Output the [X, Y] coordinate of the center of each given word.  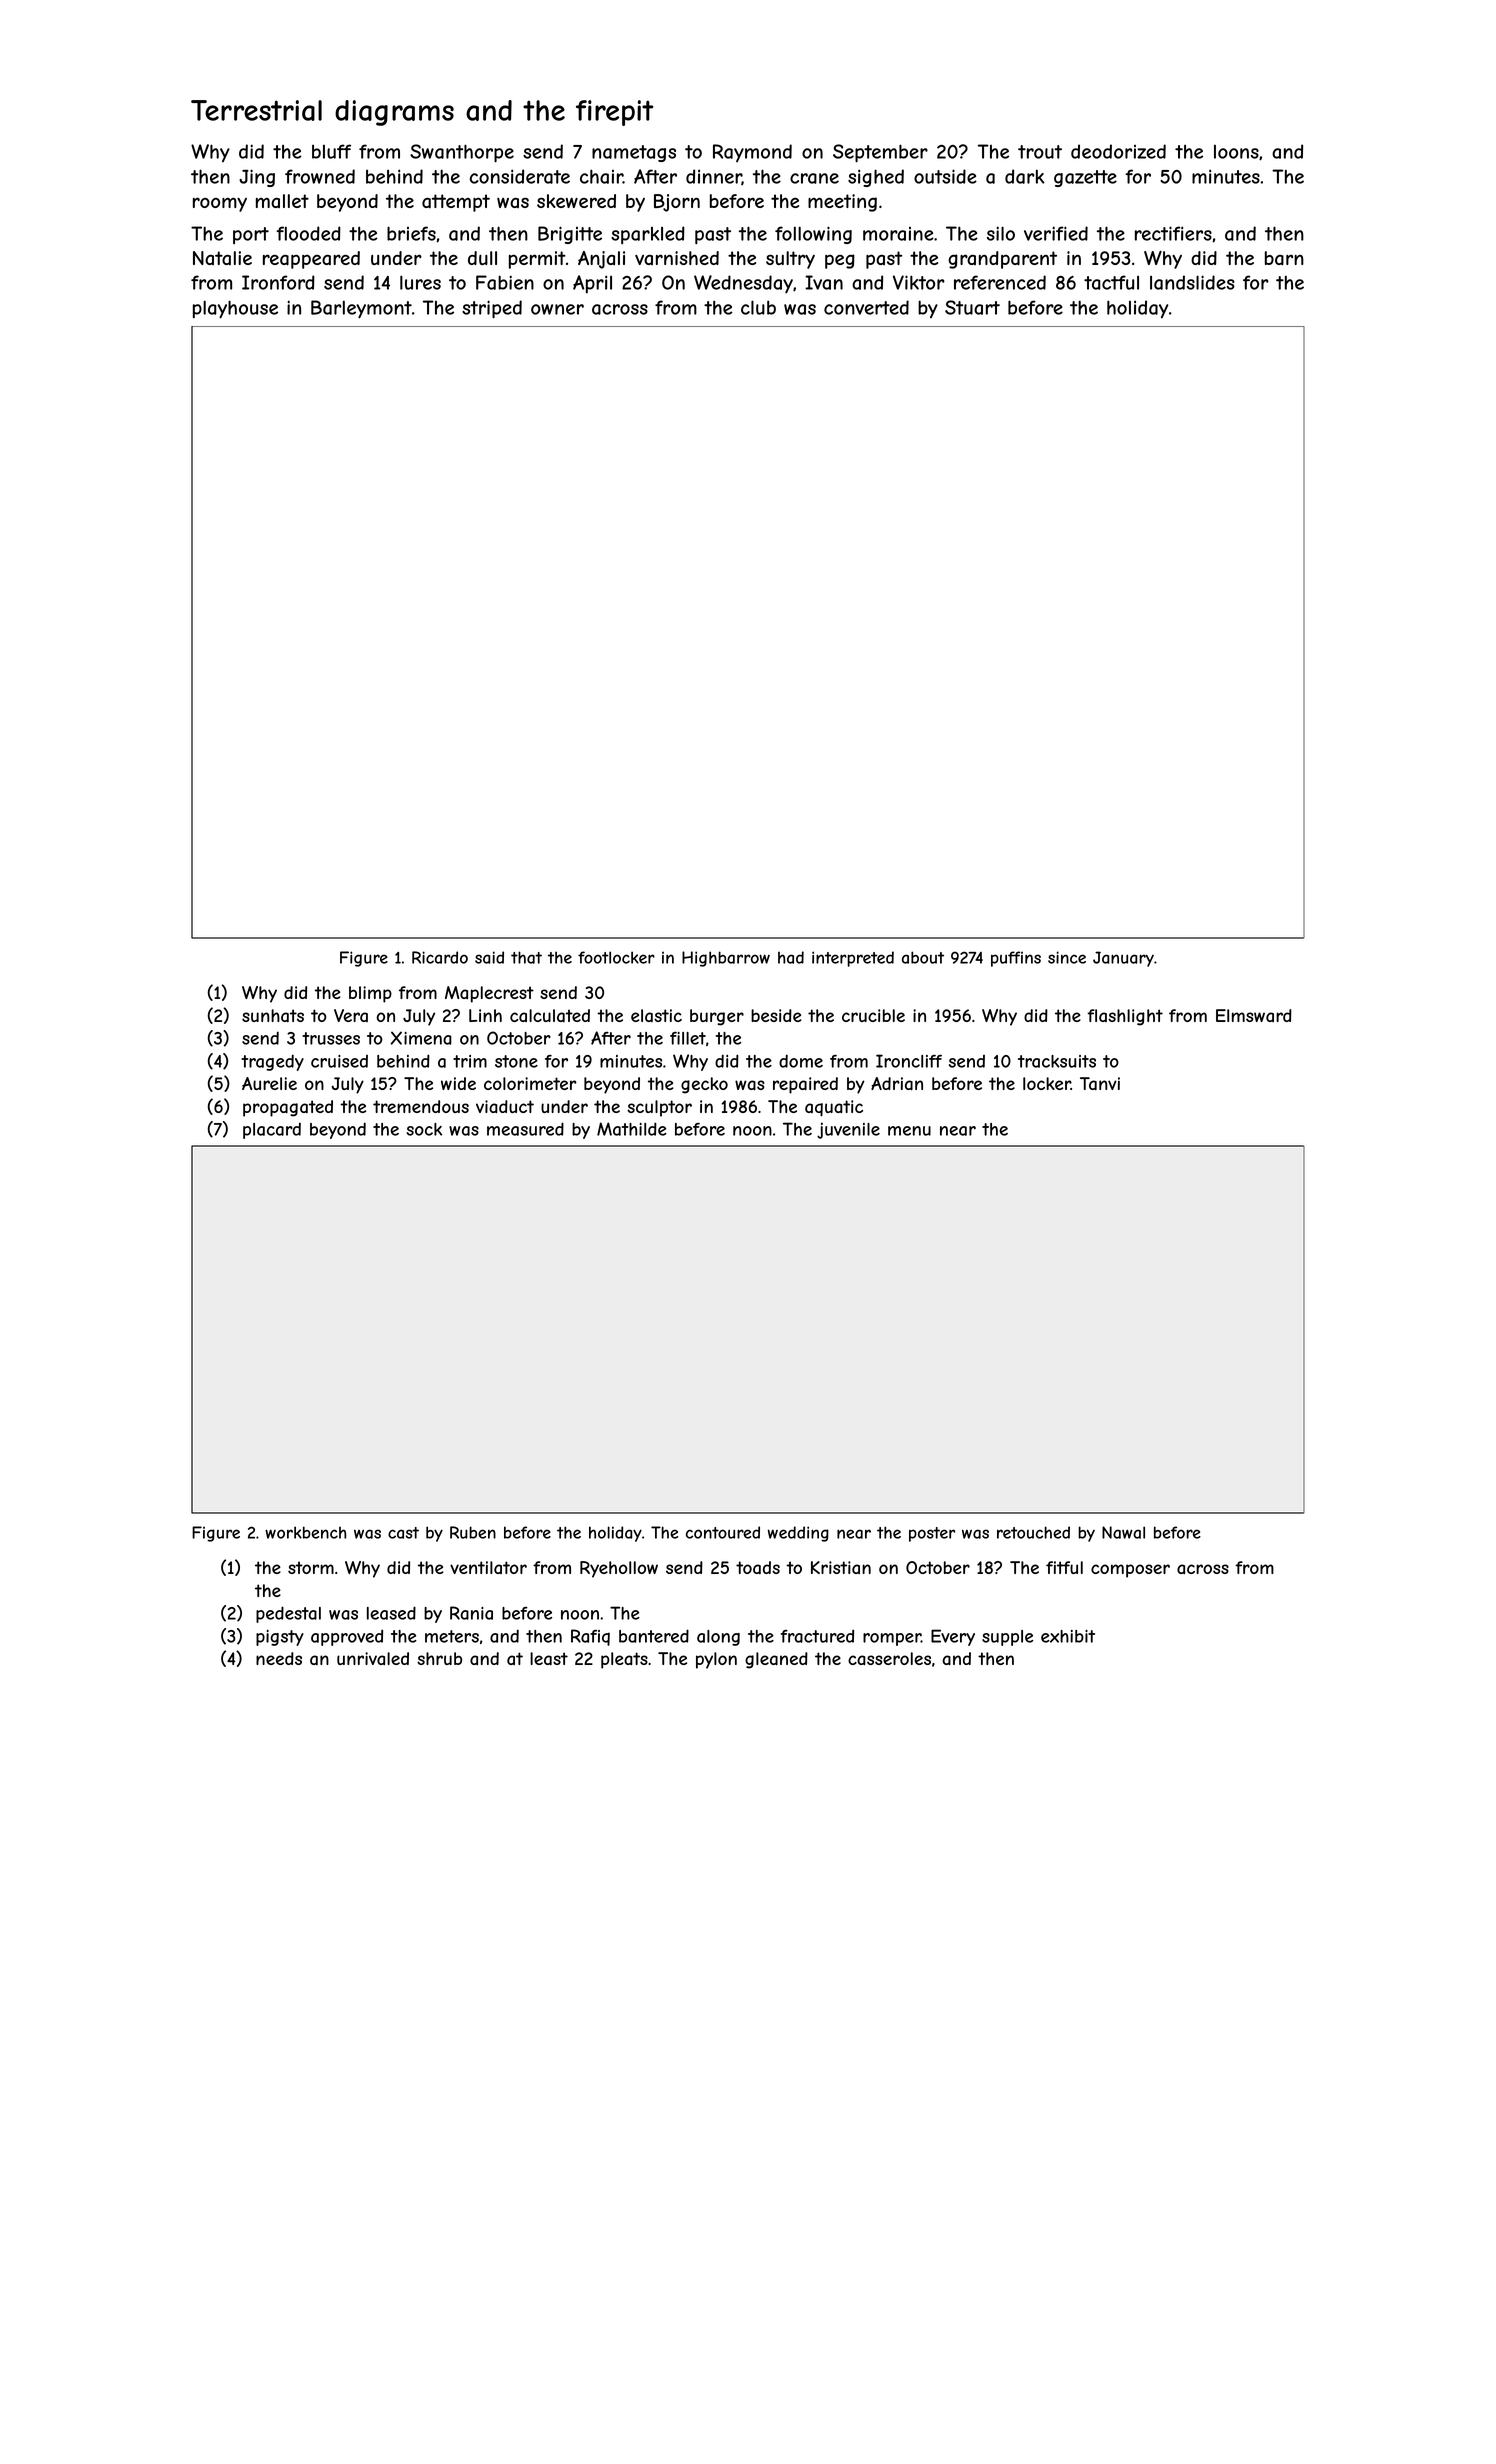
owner [557, 309]
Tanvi [1100, 1084]
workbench [305, 1532]
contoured [723, 1532]
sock [424, 1129]
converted [866, 307]
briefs [411, 233]
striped [492, 309]
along [718, 1638]
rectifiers [1173, 233]
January [1123, 959]
